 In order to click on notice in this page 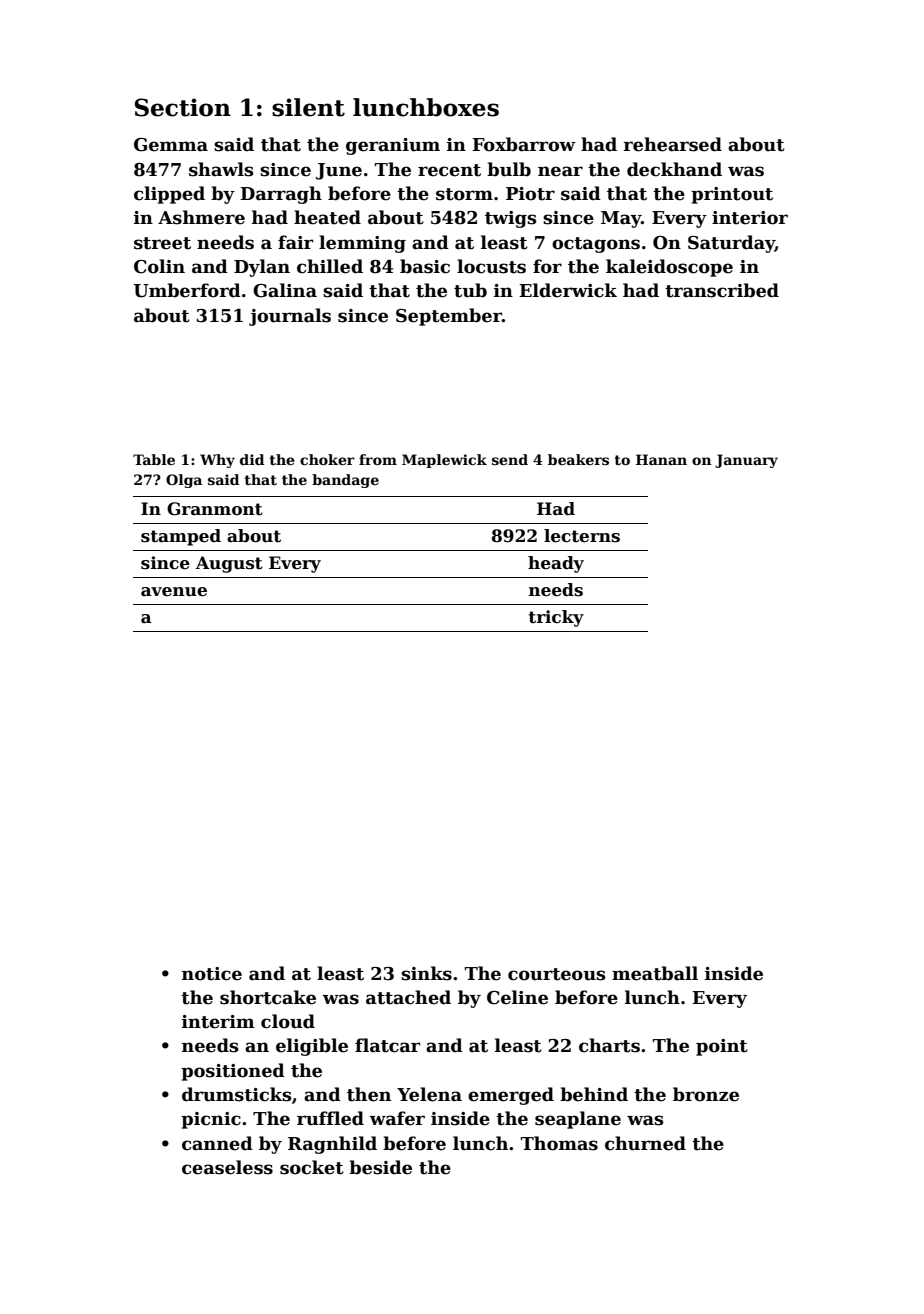, I will do `click(212, 974)`.
